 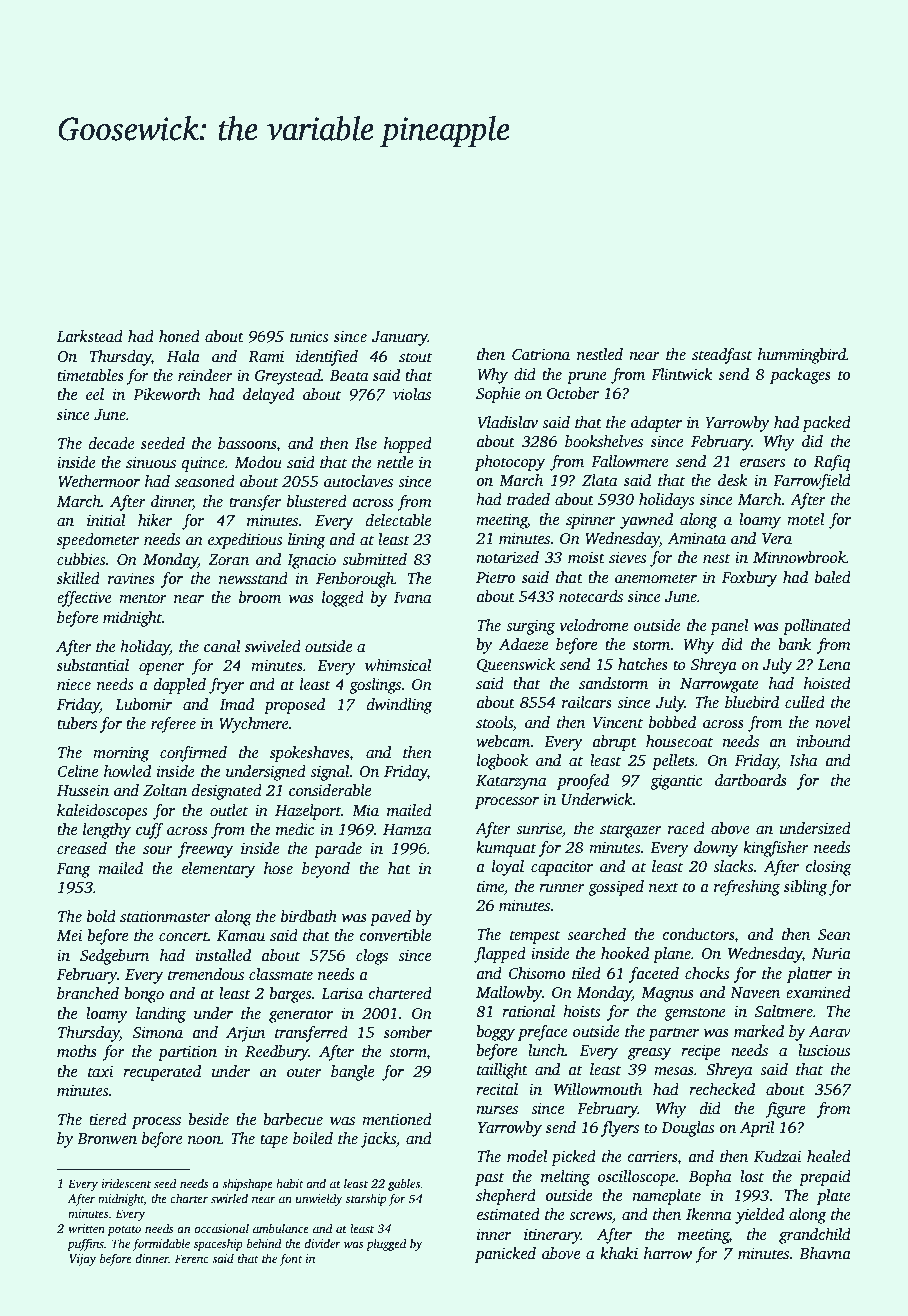 I want to click on lunch, so click(x=546, y=1050).
